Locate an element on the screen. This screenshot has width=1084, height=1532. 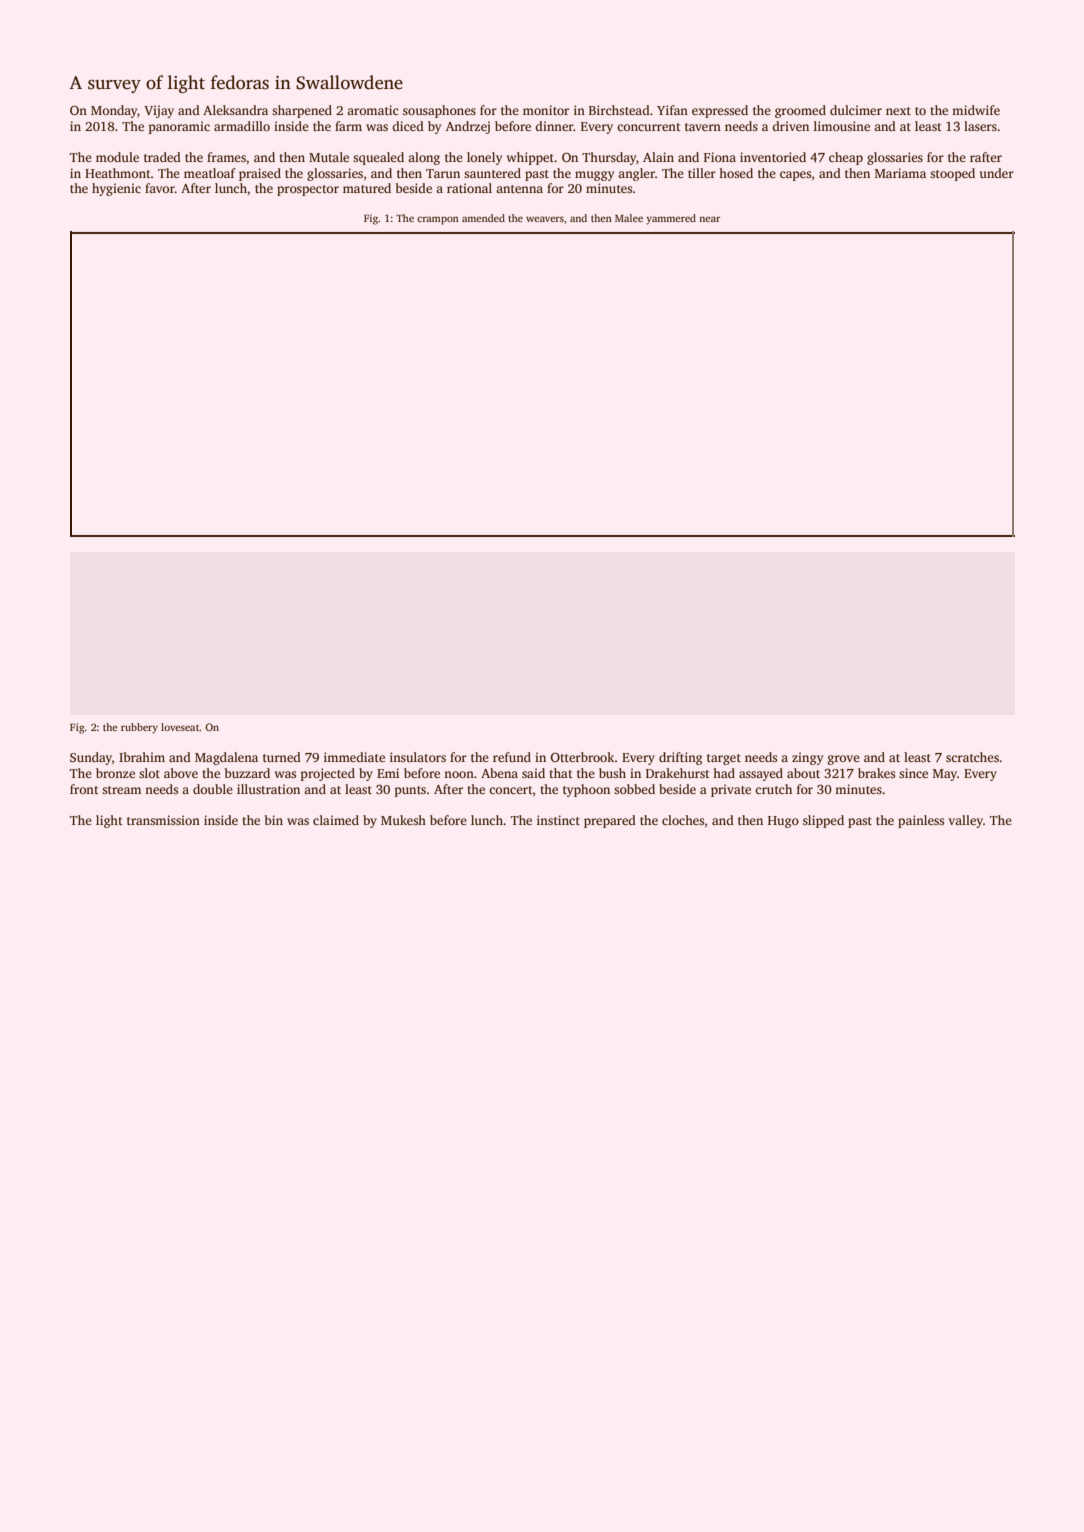
near is located at coordinates (709, 219).
